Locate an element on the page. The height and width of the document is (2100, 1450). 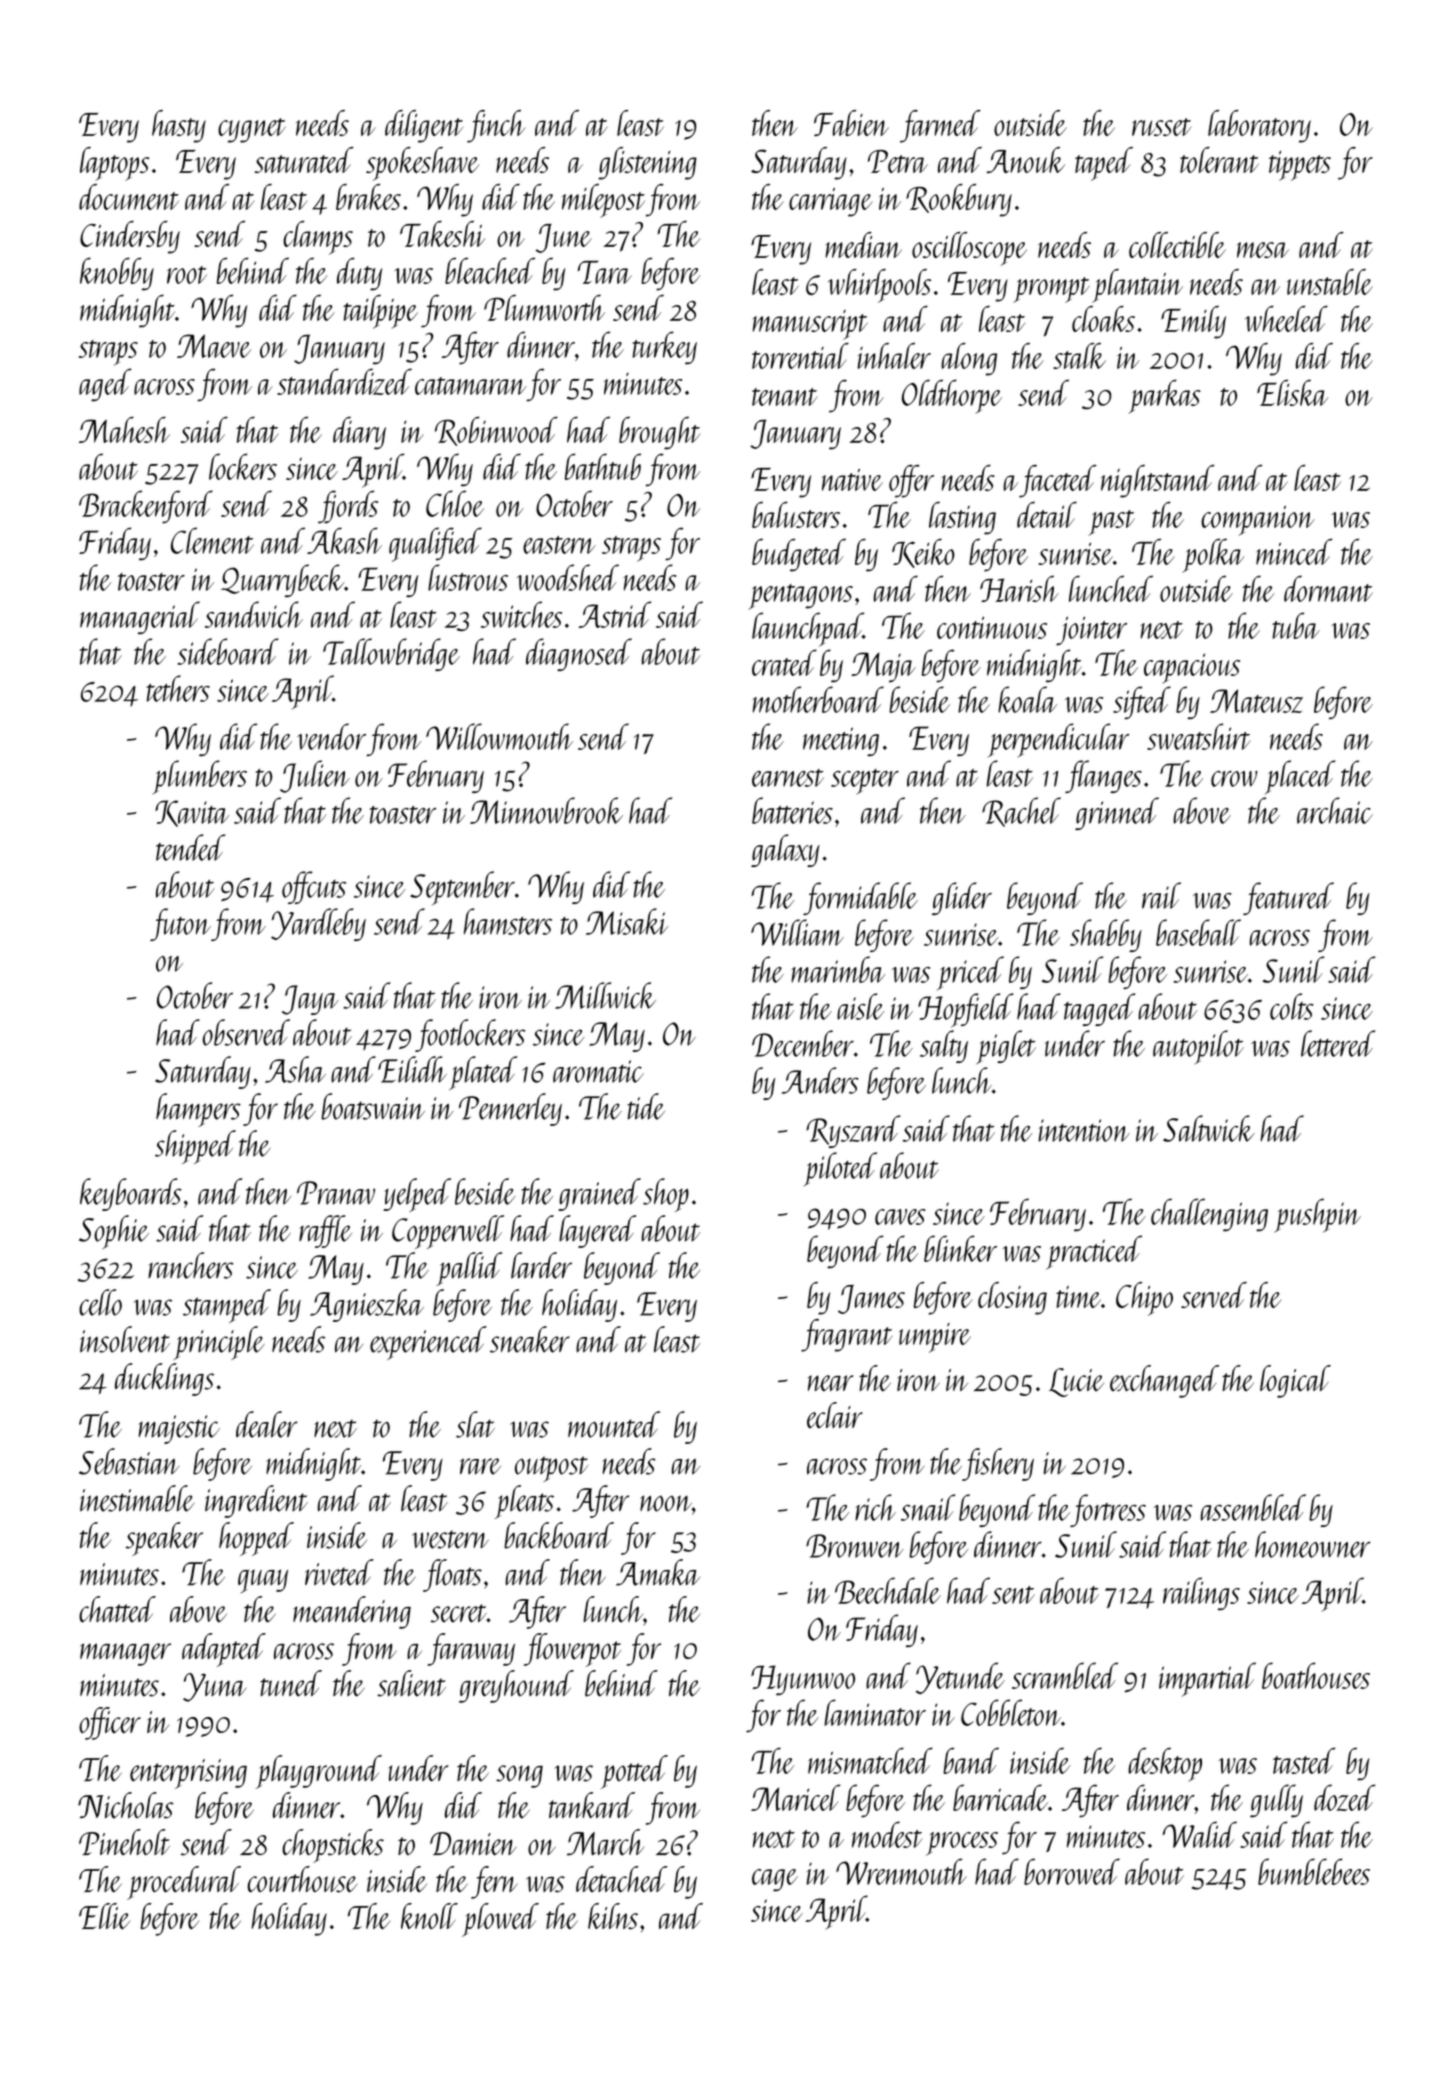
laptops is located at coordinates (114, 164).
